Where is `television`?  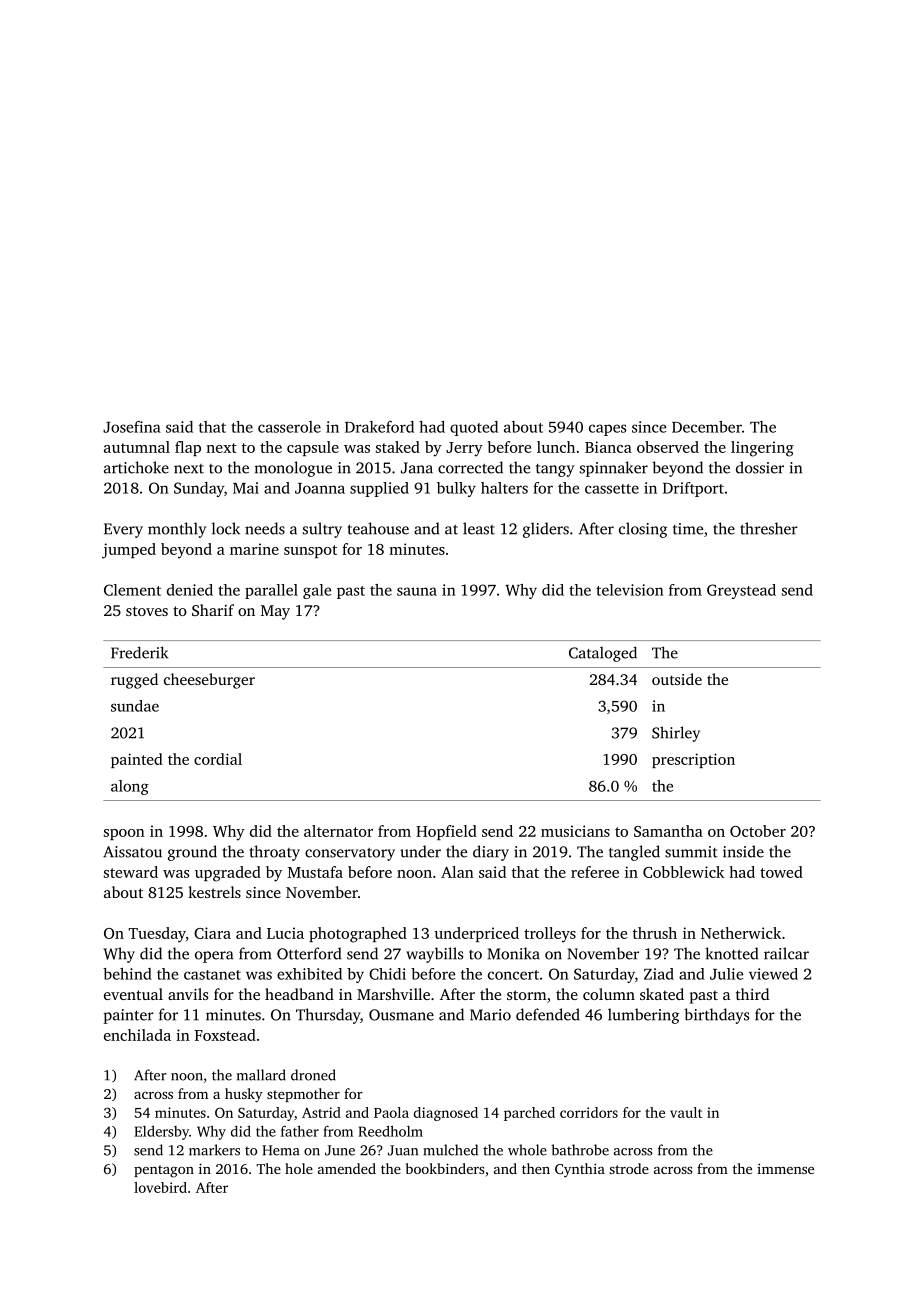 television is located at coordinates (629, 590).
